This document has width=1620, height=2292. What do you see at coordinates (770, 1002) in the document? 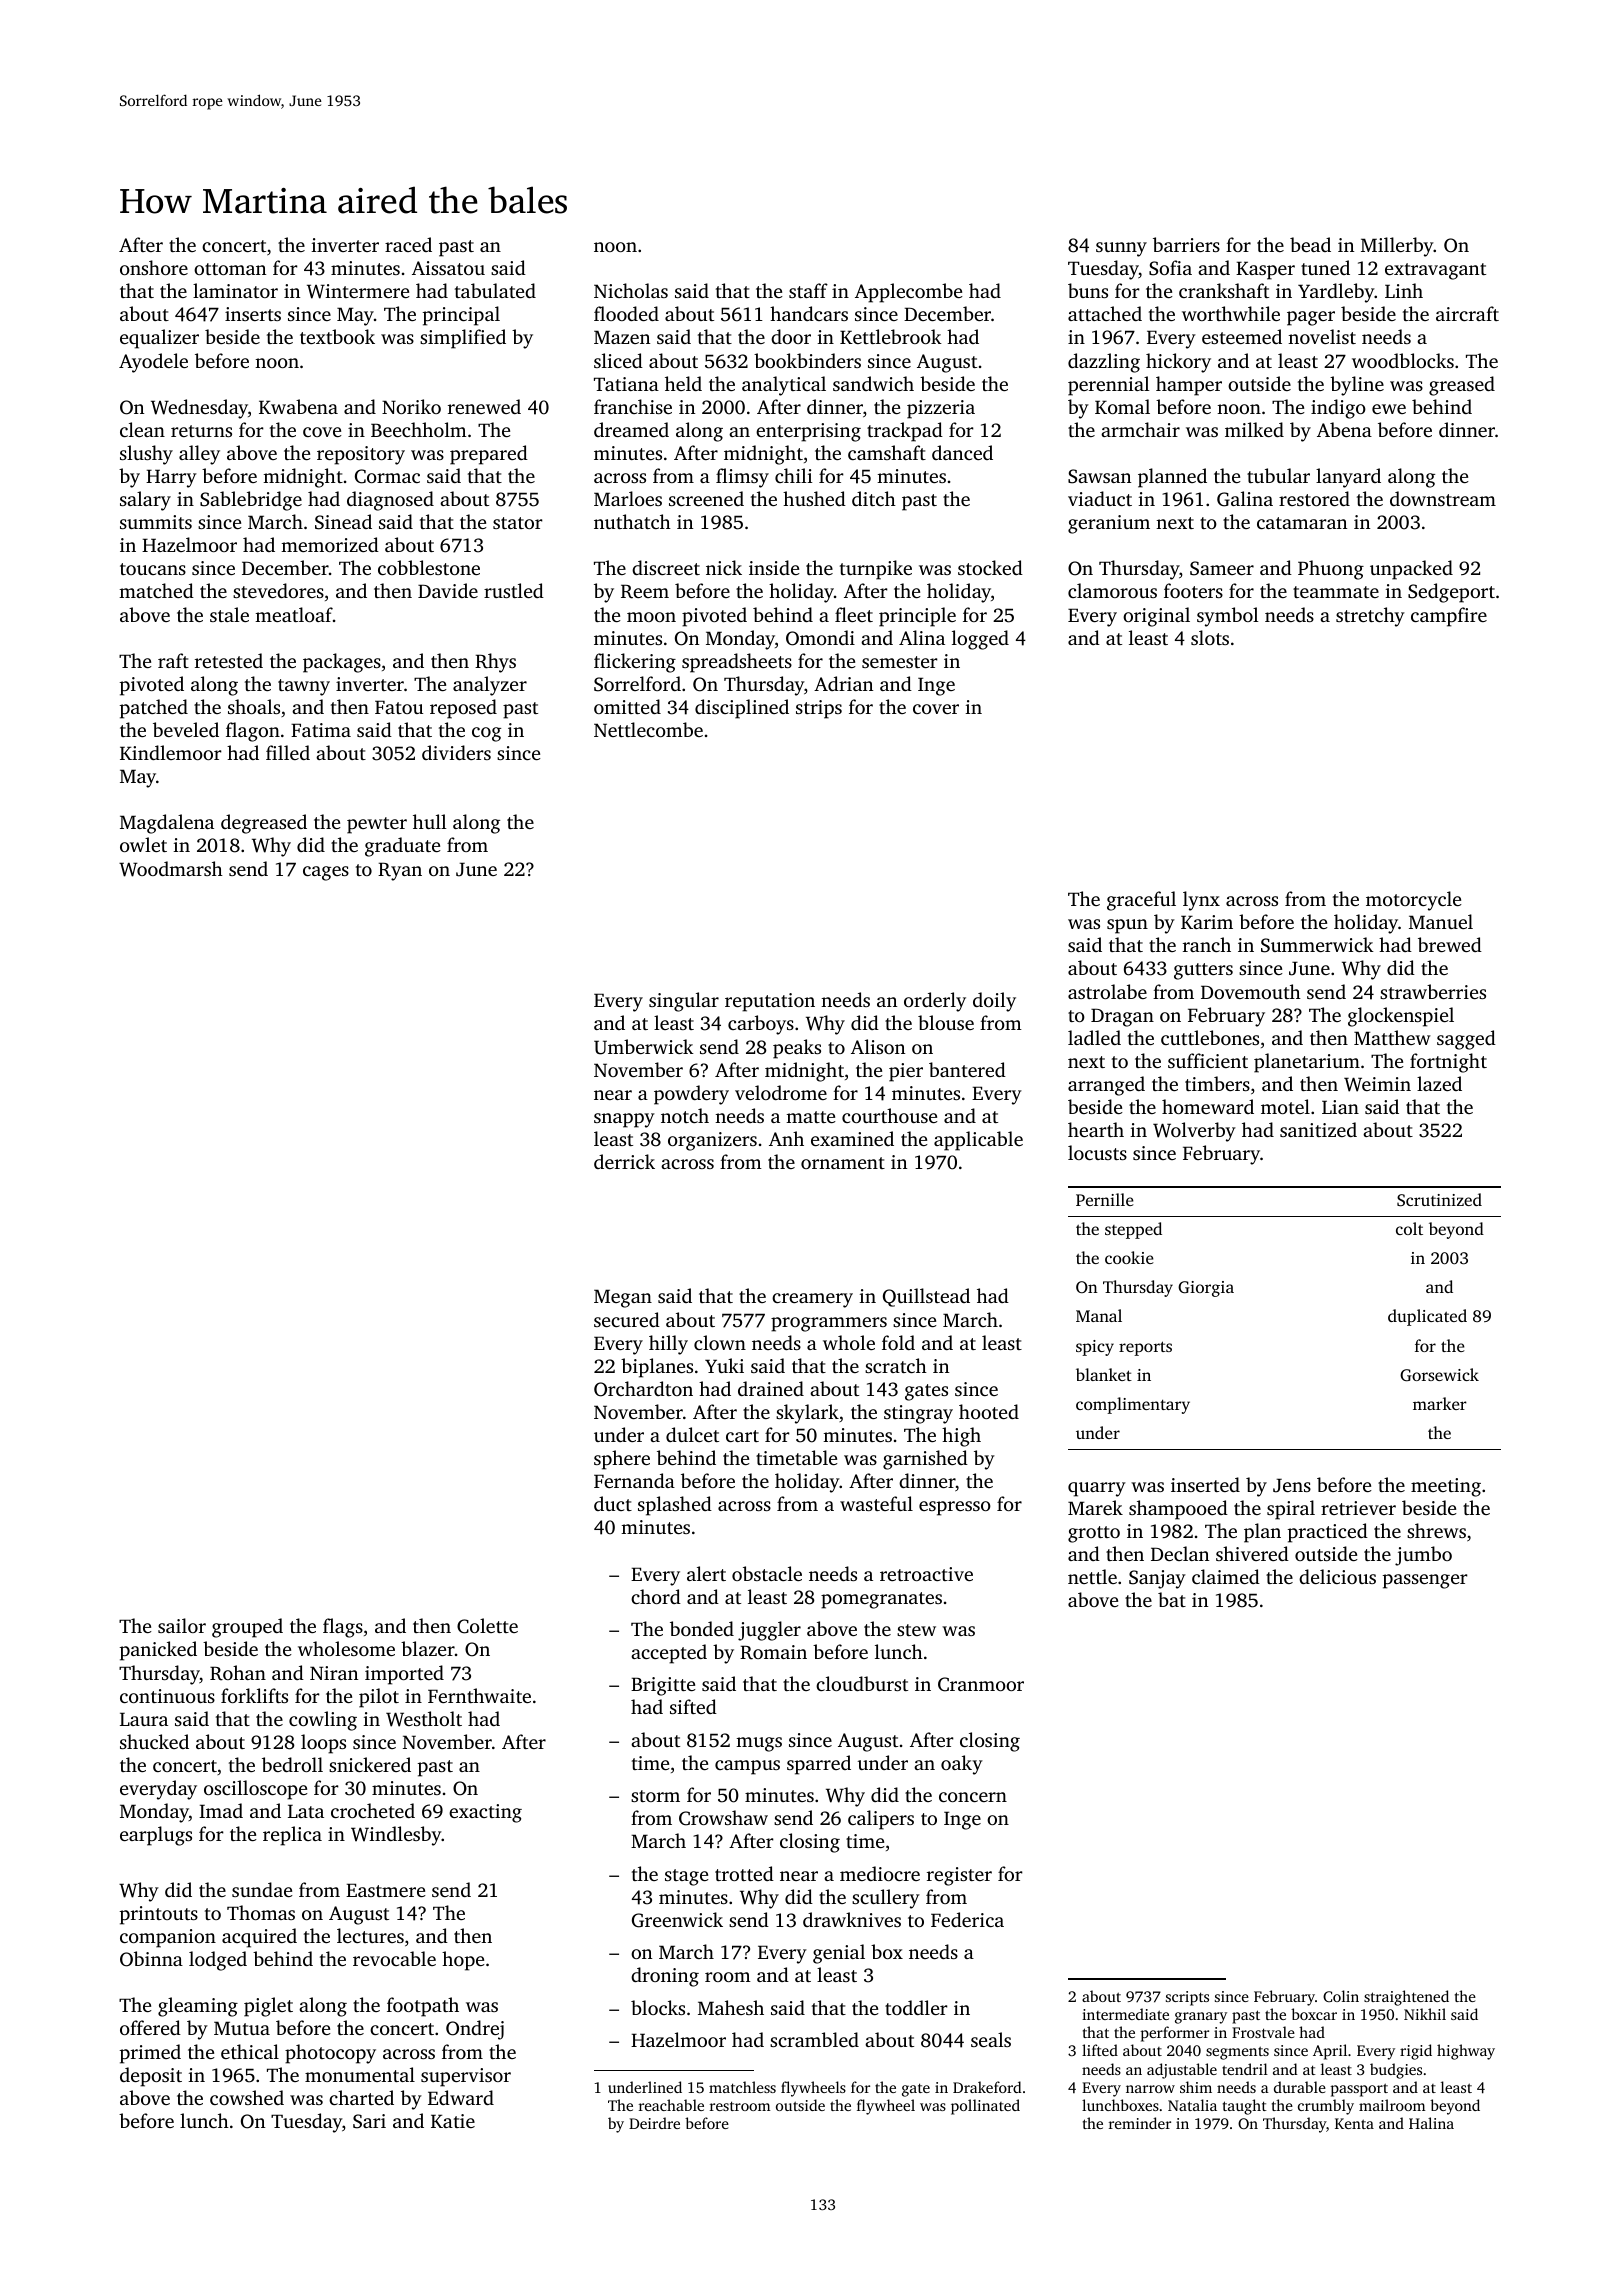
I see `reputation` at bounding box center [770, 1002].
